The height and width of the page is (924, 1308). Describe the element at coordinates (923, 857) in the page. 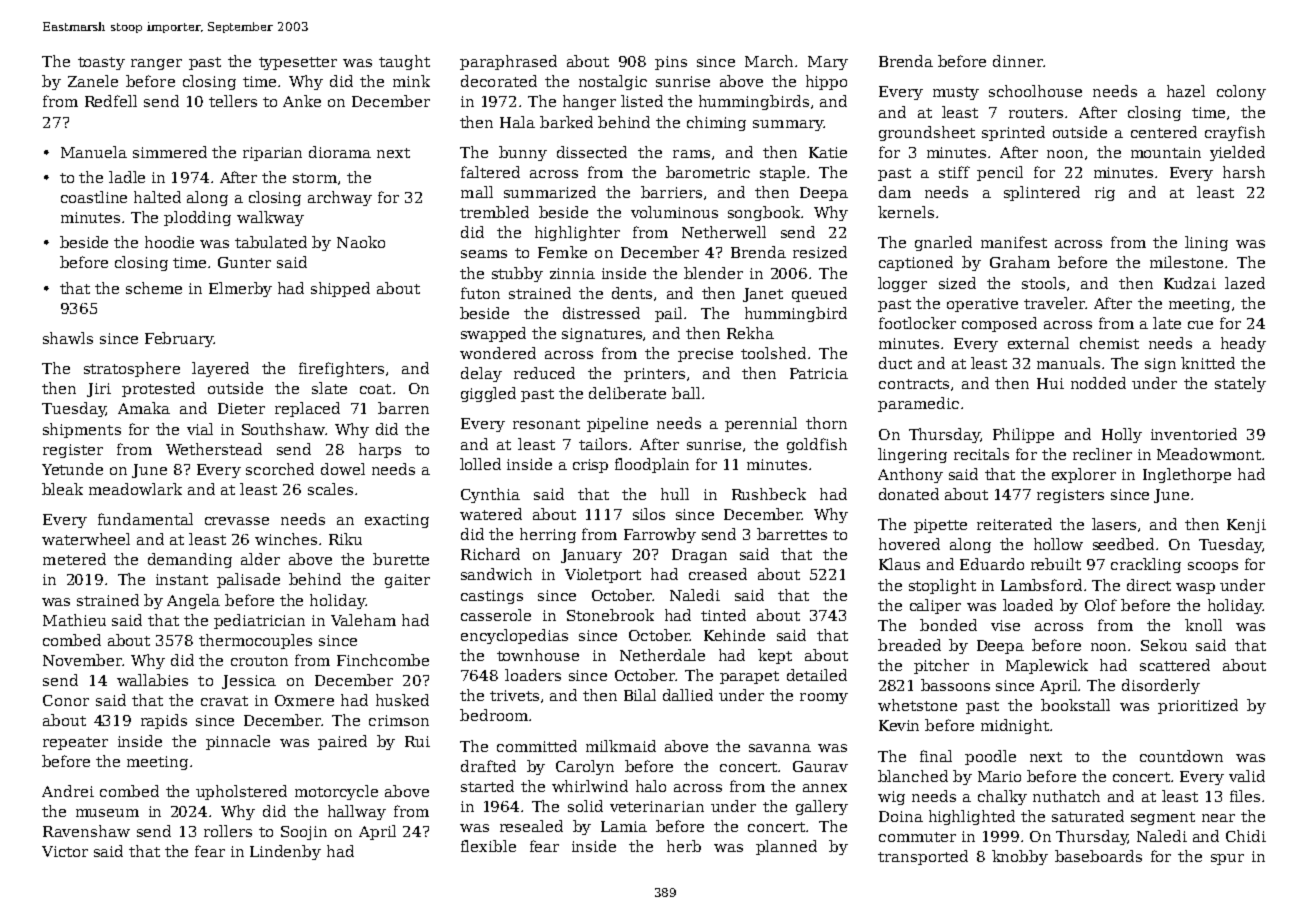

I see `transported` at that location.
